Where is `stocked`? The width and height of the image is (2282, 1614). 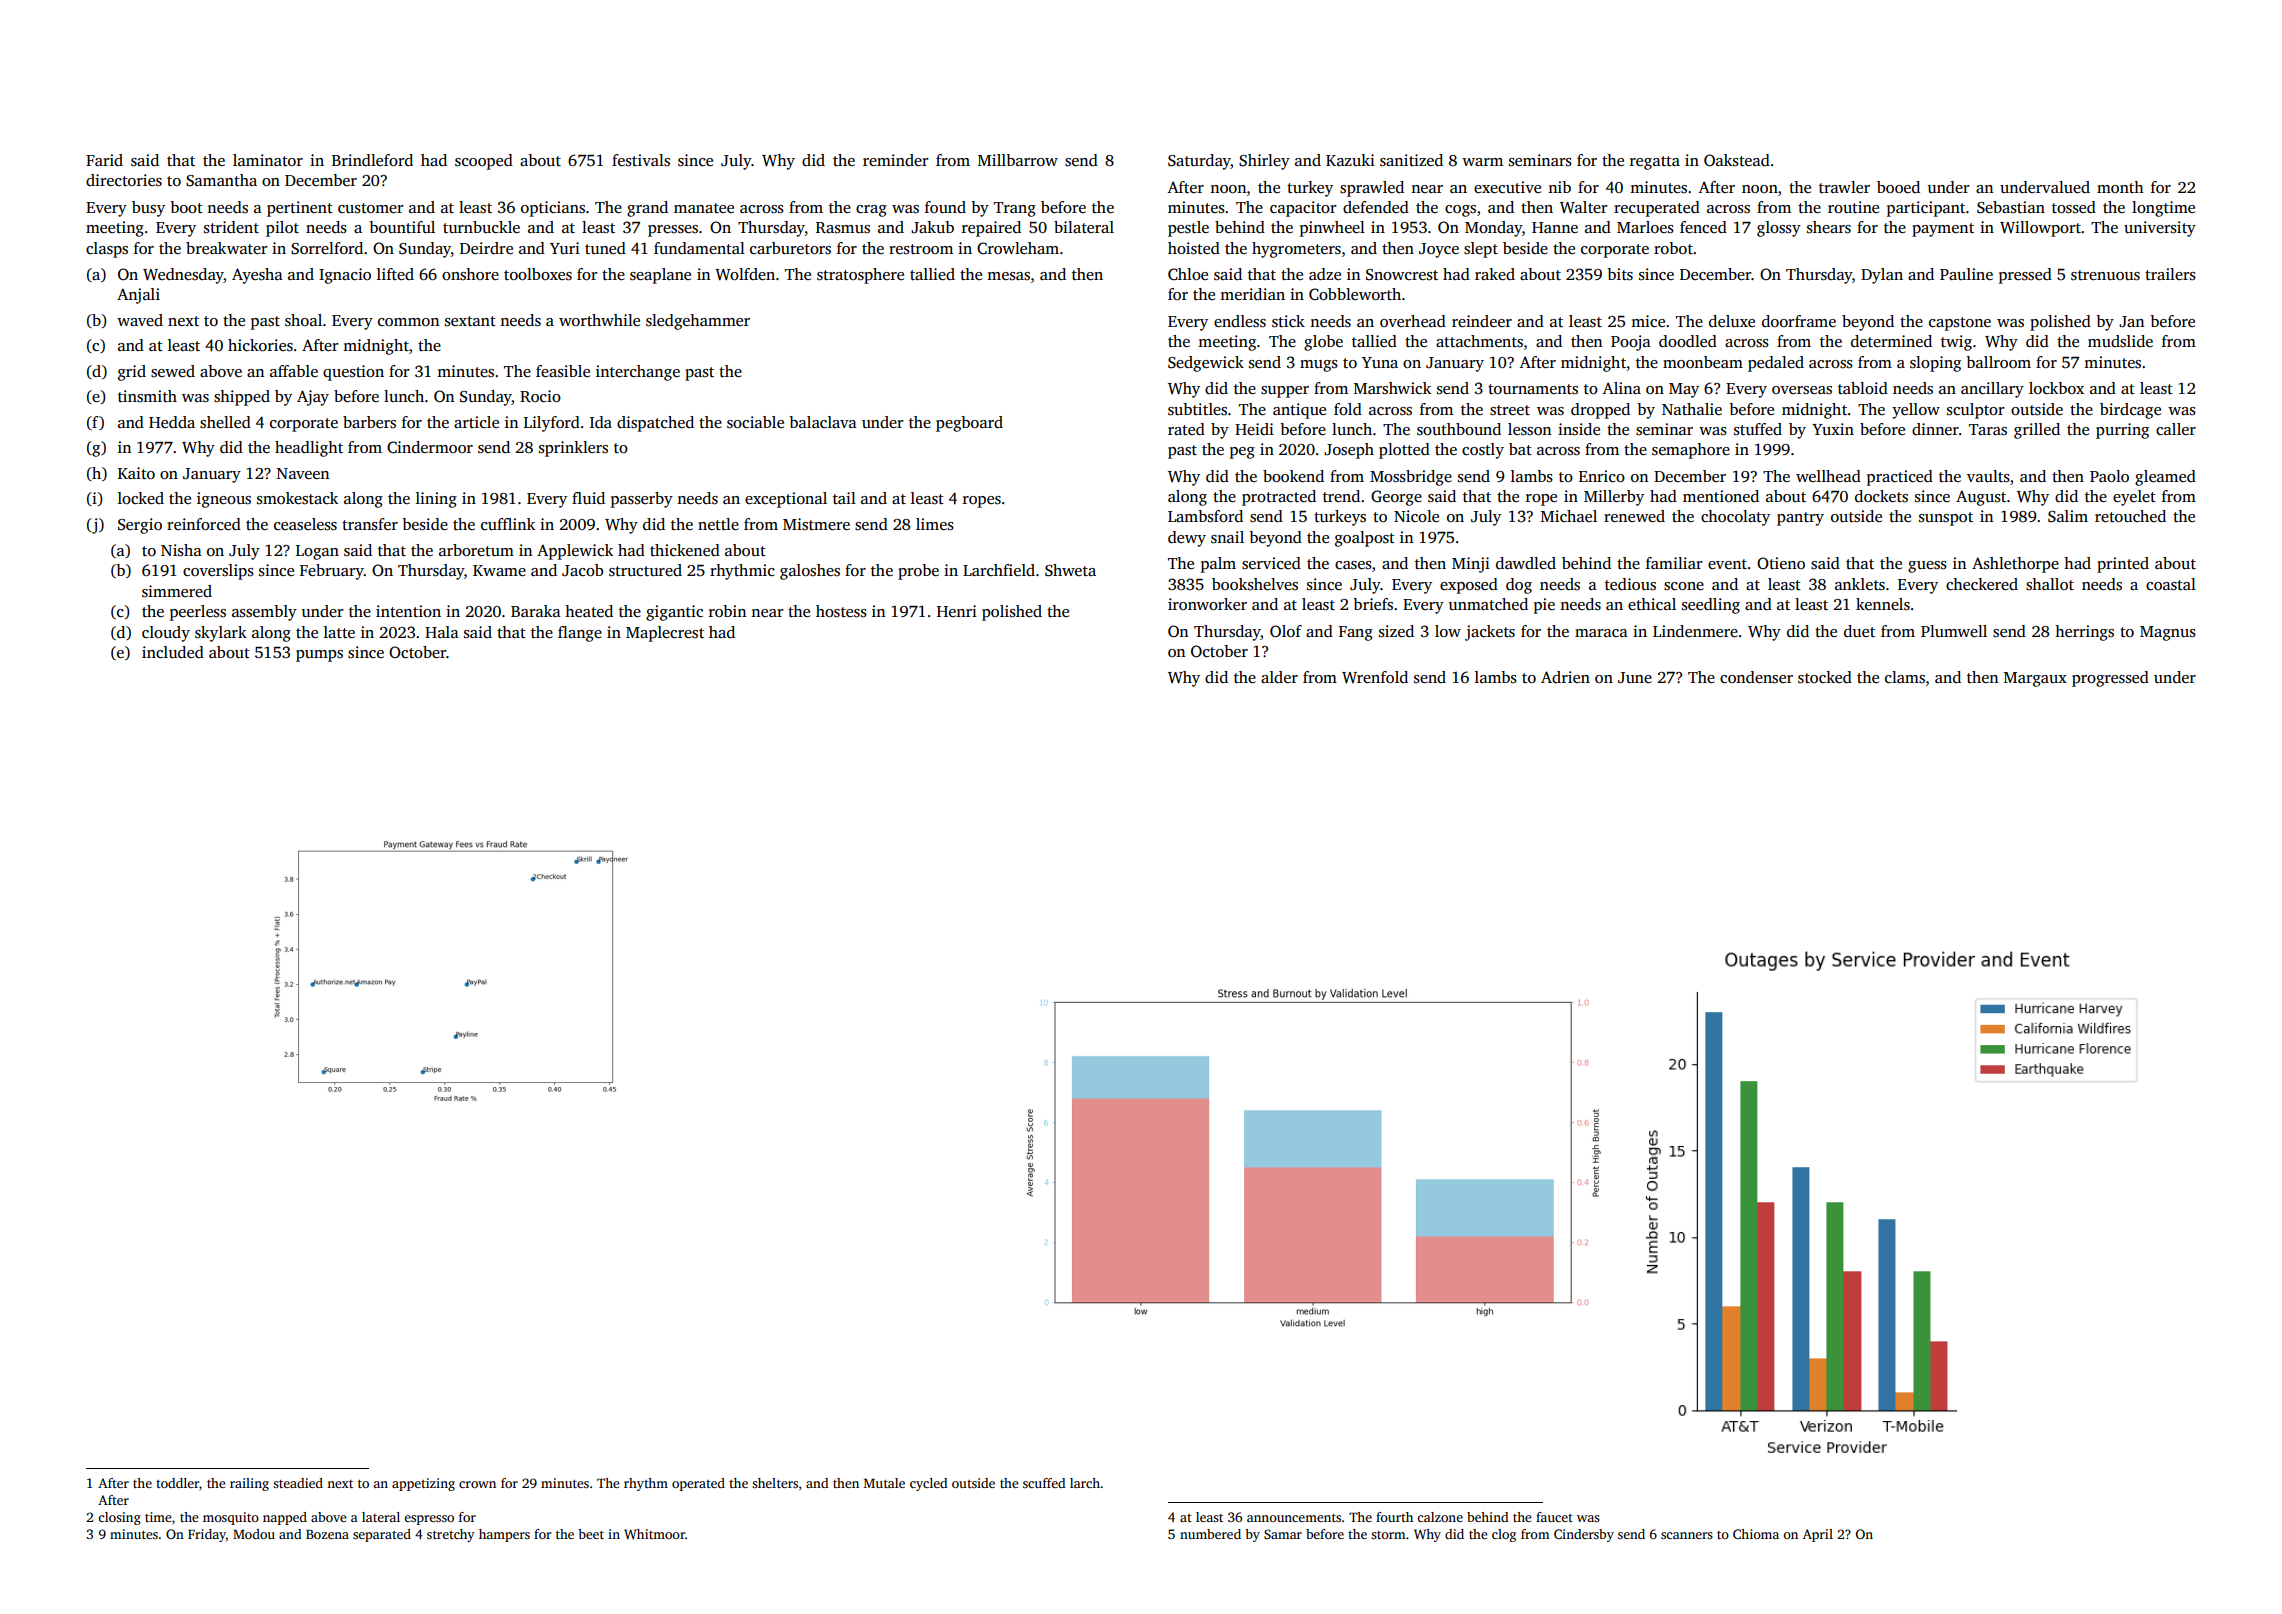 stocked is located at coordinates (1825, 677).
